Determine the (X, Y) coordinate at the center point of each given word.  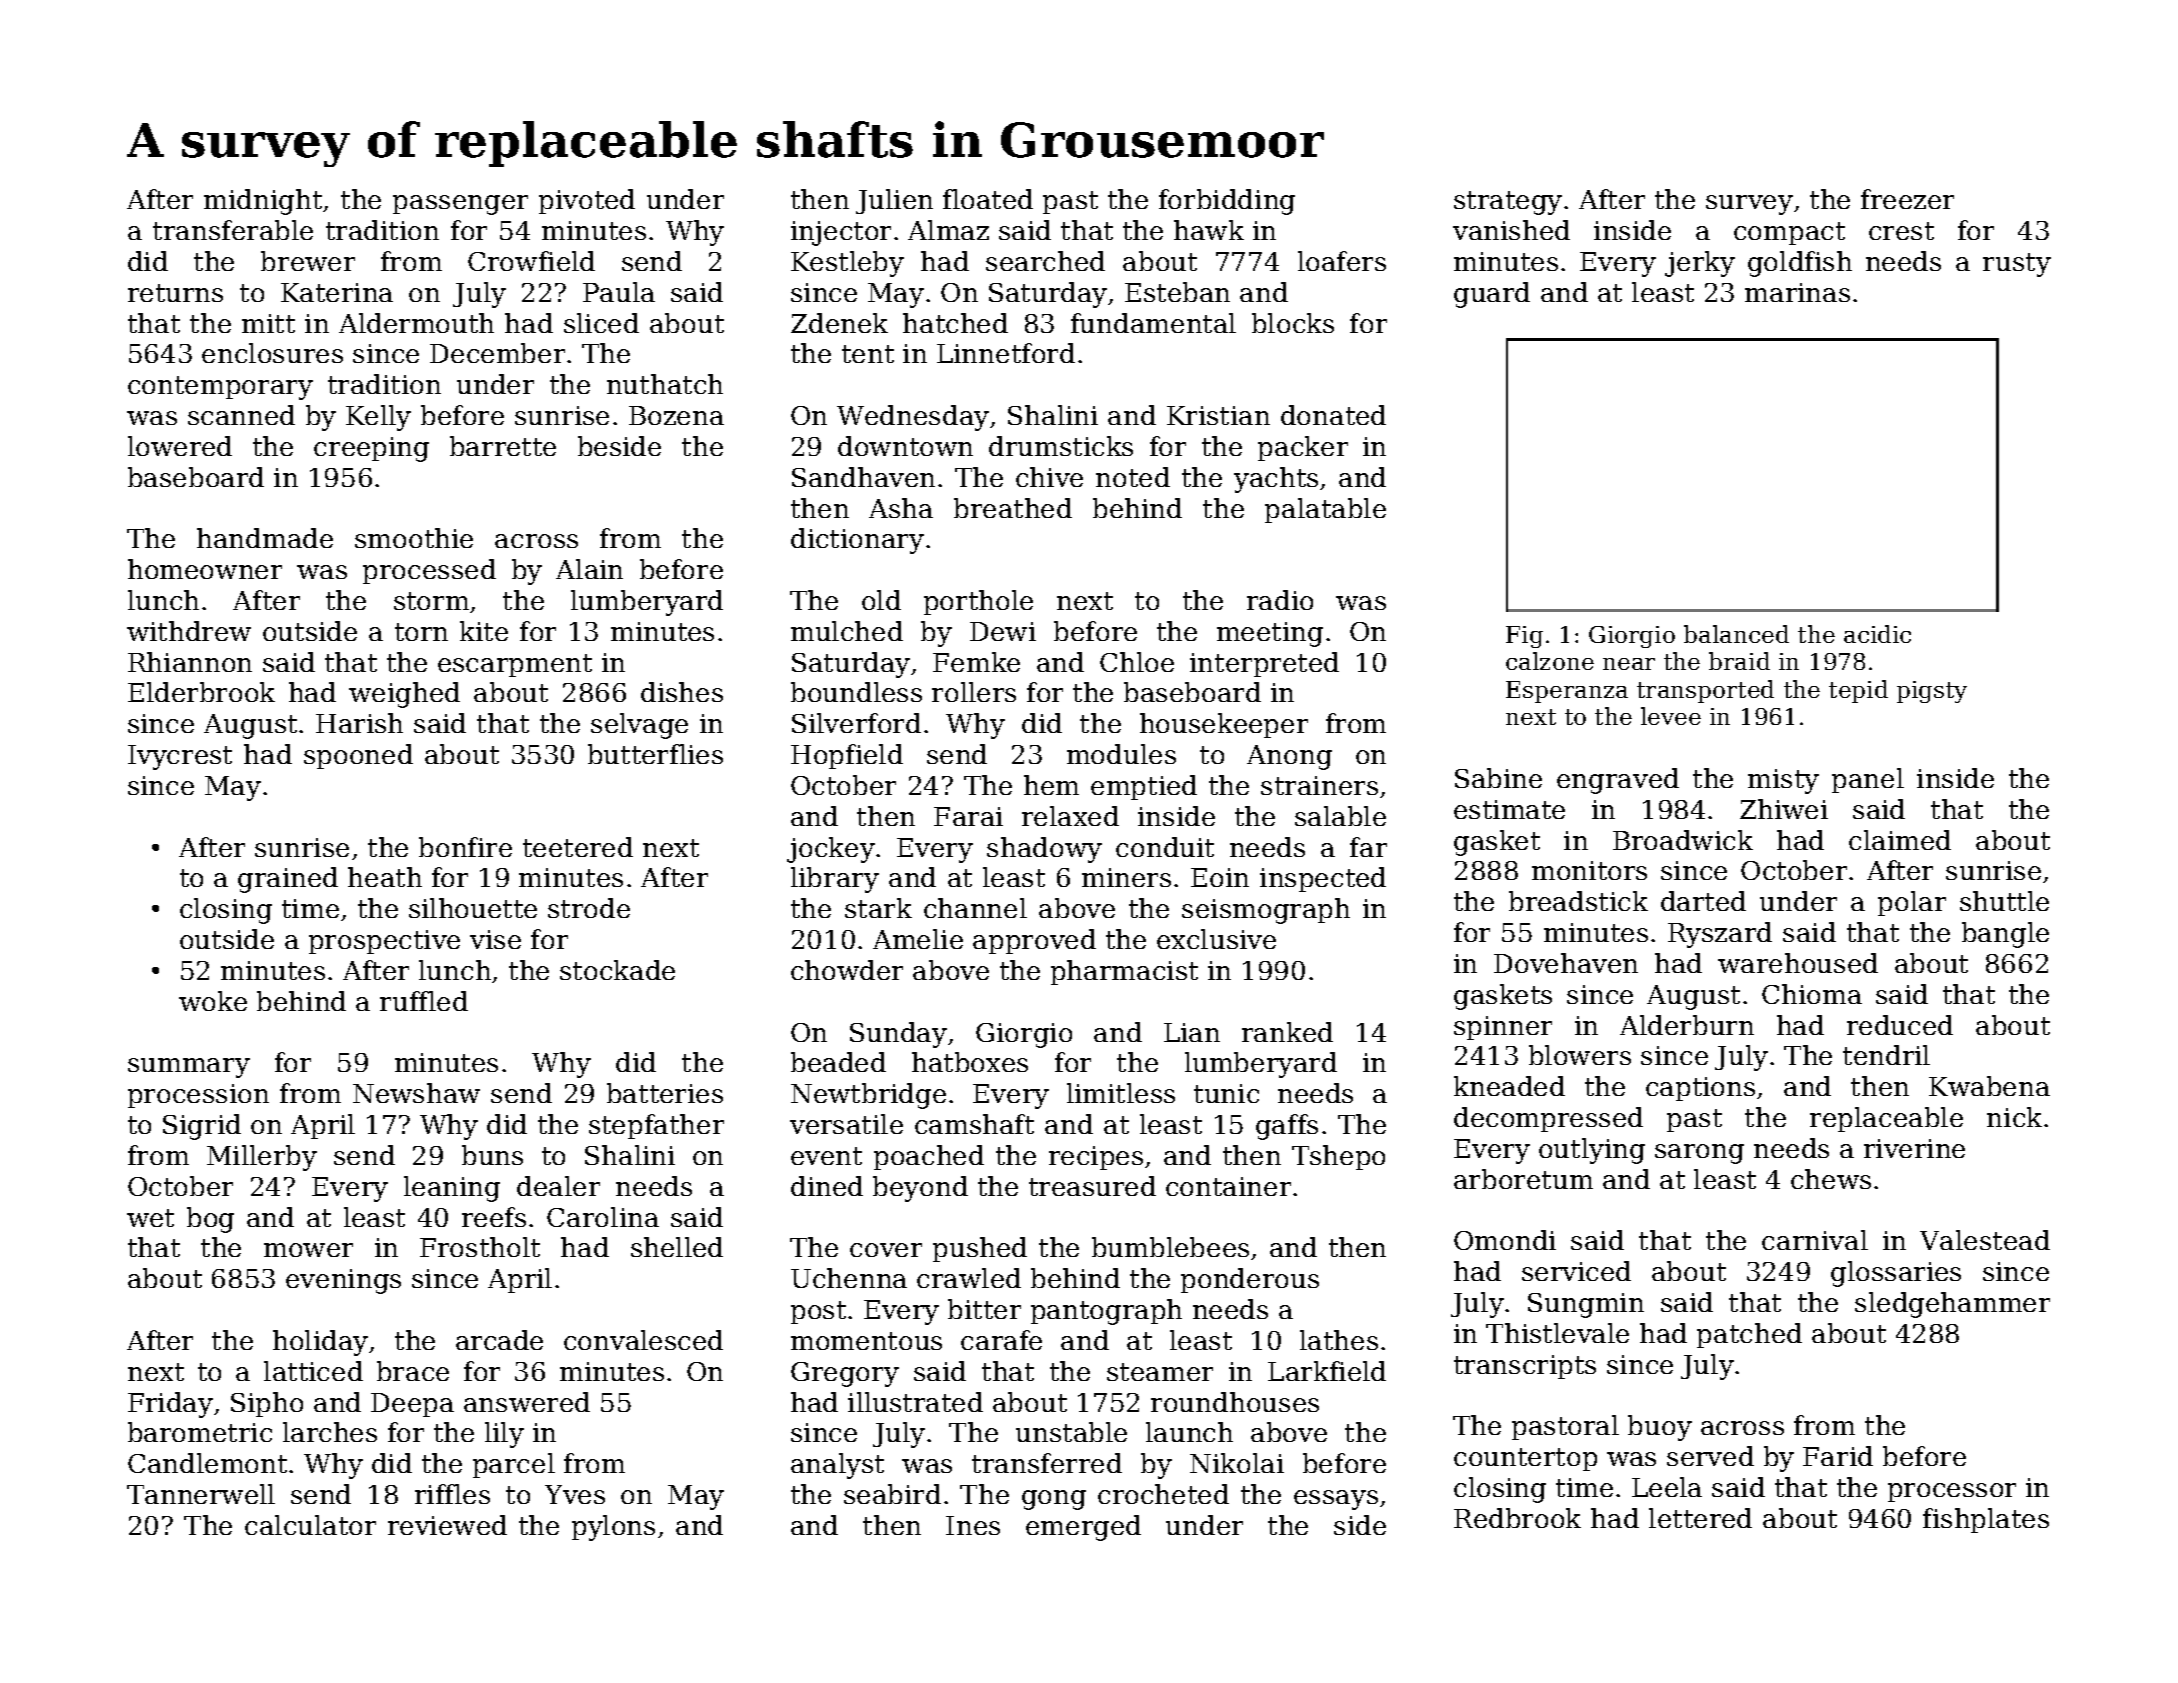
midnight (263, 202)
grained (288, 880)
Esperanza (1567, 692)
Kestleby (847, 264)
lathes (1339, 1340)
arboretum (1523, 1179)
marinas (1797, 292)
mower (308, 1250)
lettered (1700, 1518)
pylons (613, 1528)
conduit (1165, 847)
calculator (310, 1525)
